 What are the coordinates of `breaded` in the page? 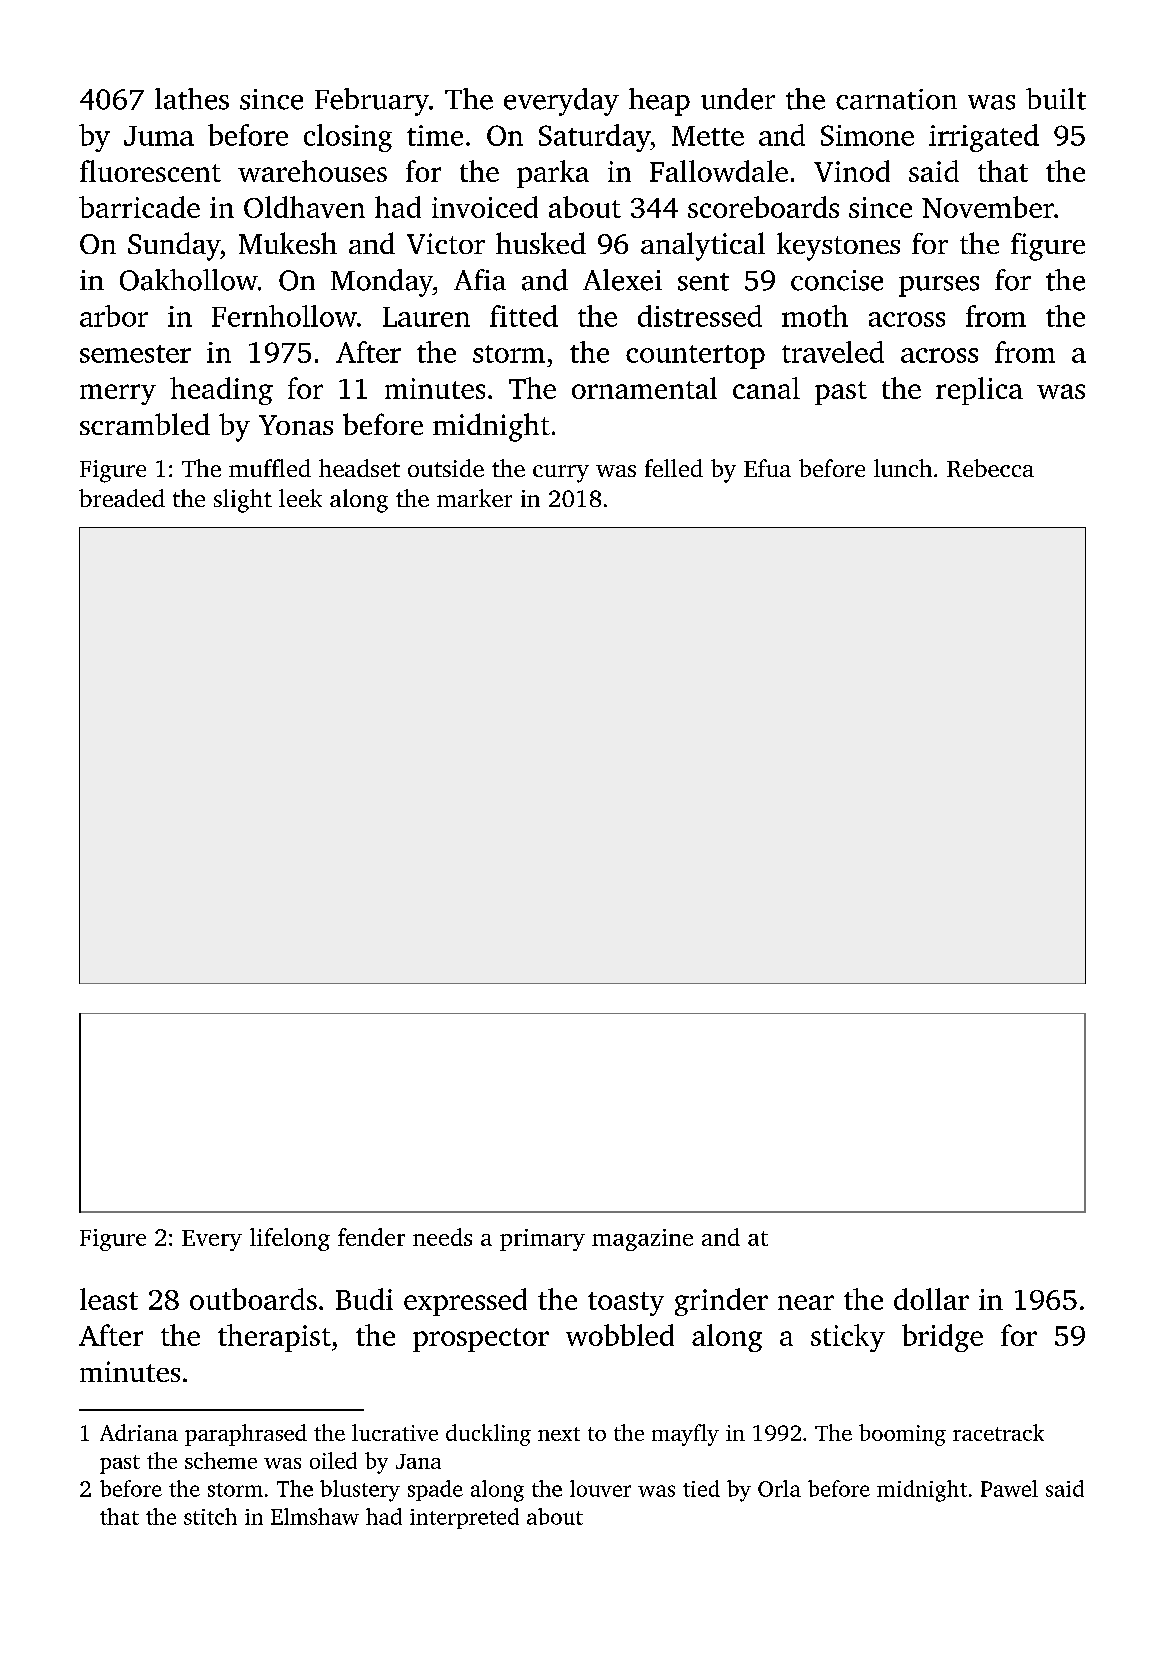 It's located at (122, 498).
